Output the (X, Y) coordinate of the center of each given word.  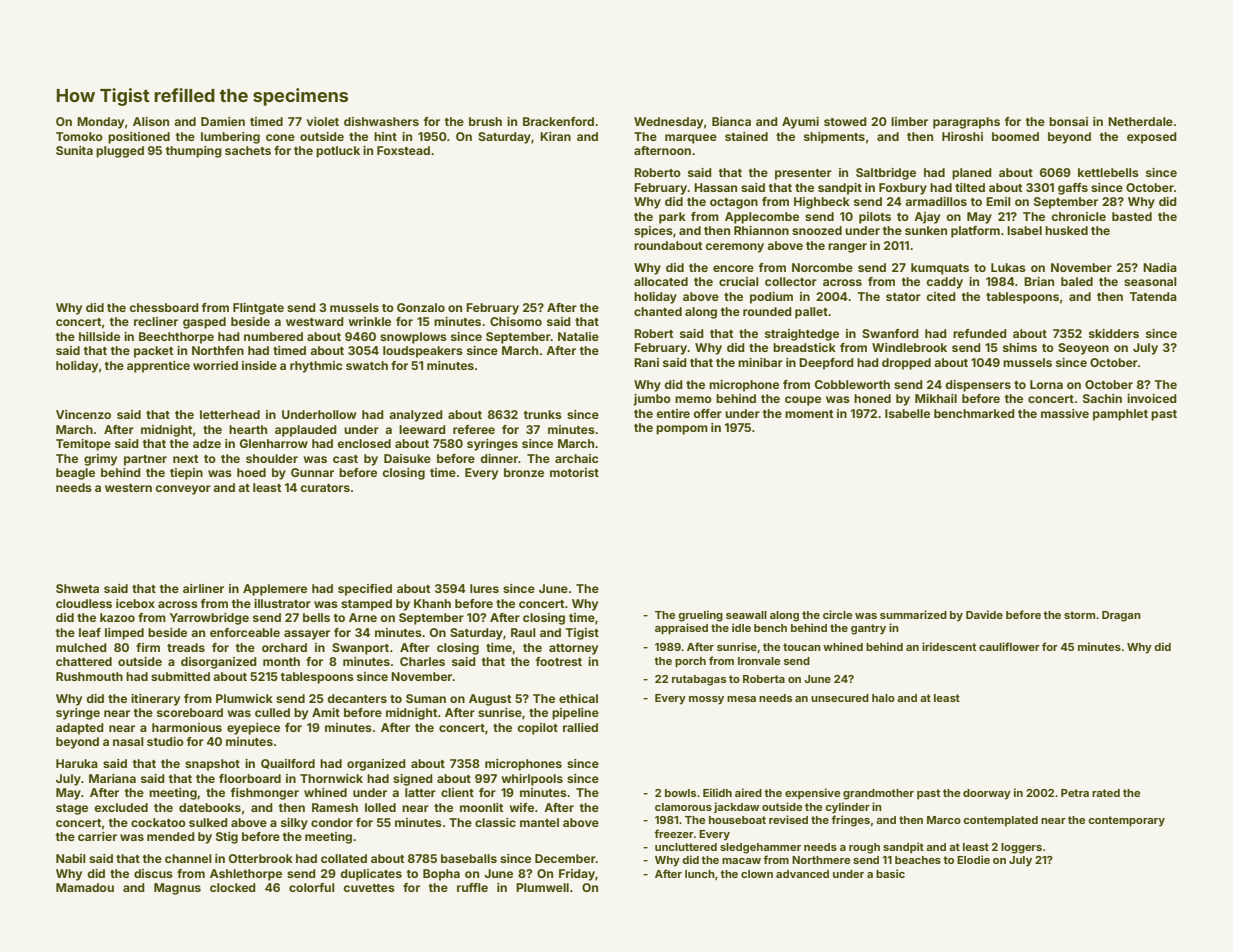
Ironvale (759, 661)
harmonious (187, 727)
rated (1106, 793)
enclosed (364, 443)
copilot (537, 729)
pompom (682, 430)
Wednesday (668, 123)
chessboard (164, 307)
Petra (1075, 793)
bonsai (1068, 121)
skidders (1114, 333)
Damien (223, 121)
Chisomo (516, 321)
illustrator (282, 603)
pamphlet (1120, 415)
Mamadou (85, 887)
